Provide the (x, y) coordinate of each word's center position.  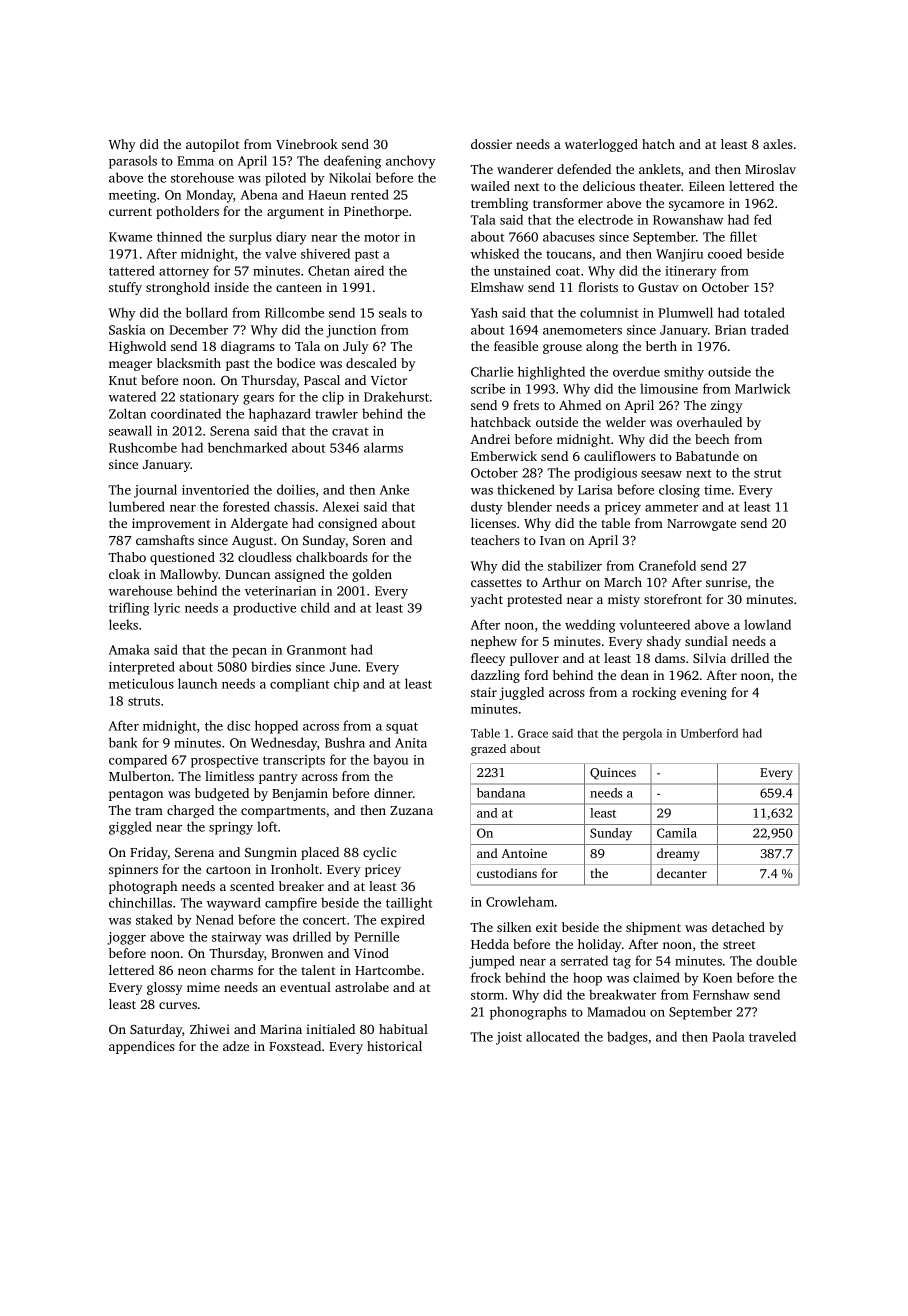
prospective (224, 761)
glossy (165, 988)
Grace (533, 733)
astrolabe (362, 987)
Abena (259, 194)
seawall (130, 430)
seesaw (661, 474)
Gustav (658, 287)
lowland (767, 624)
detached (738, 927)
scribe (488, 388)
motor (382, 237)
